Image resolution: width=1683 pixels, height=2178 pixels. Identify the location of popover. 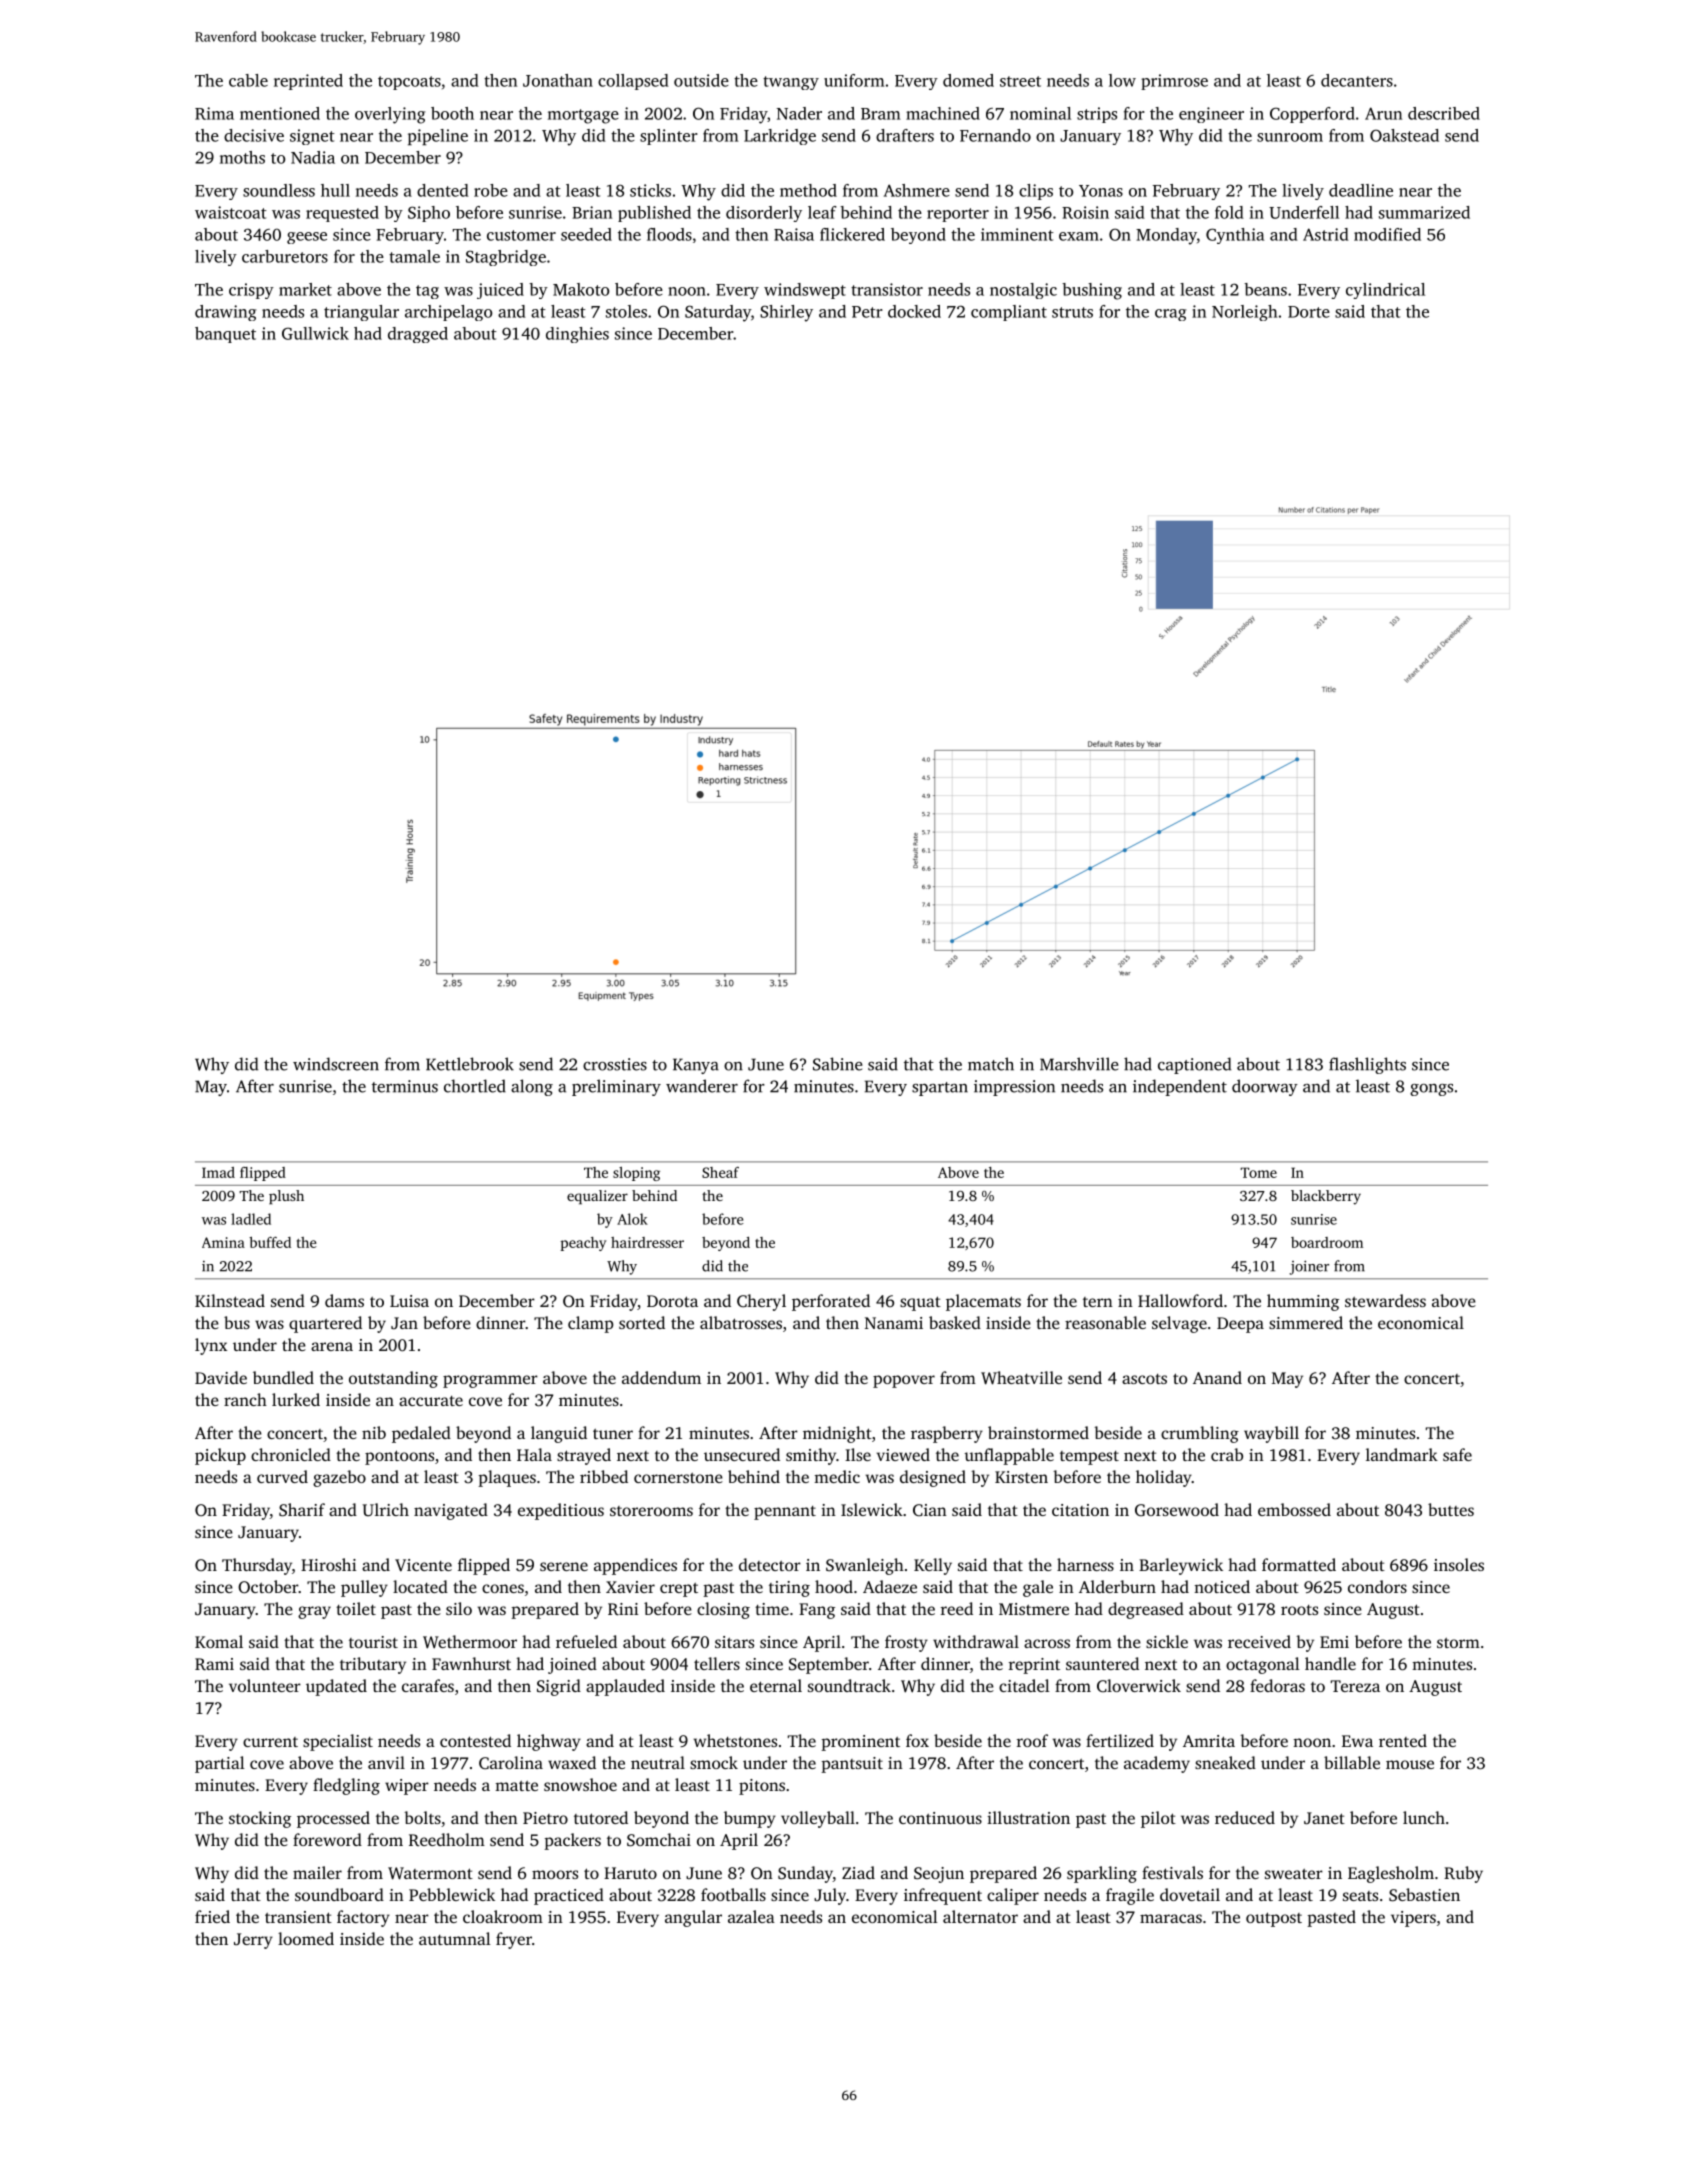
(904, 1381).
